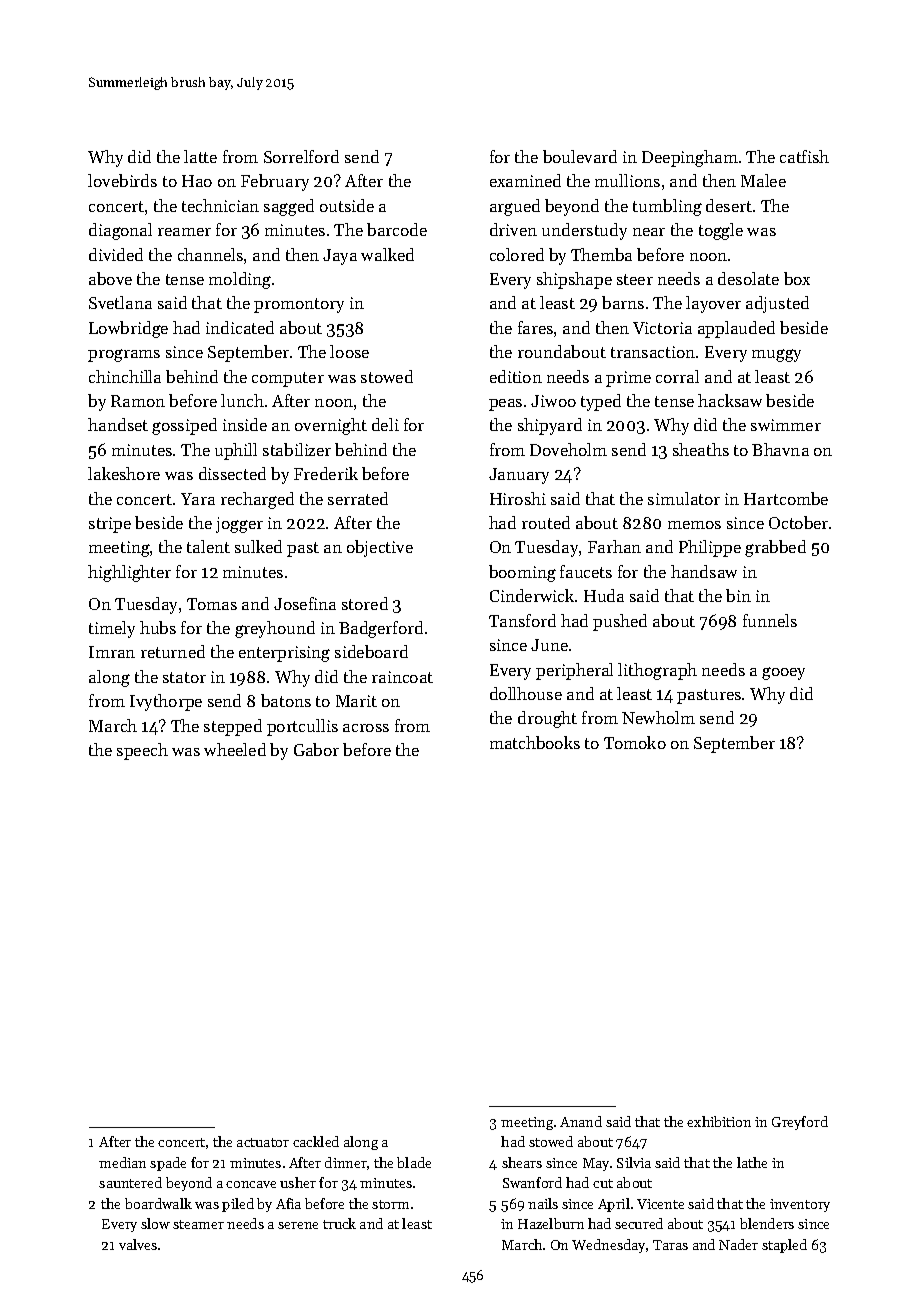 The height and width of the screenshot is (1311, 924). What do you see at coordinates (516, 376) in the screenshot?
I see `edition` at bounding box center [516, 376].
